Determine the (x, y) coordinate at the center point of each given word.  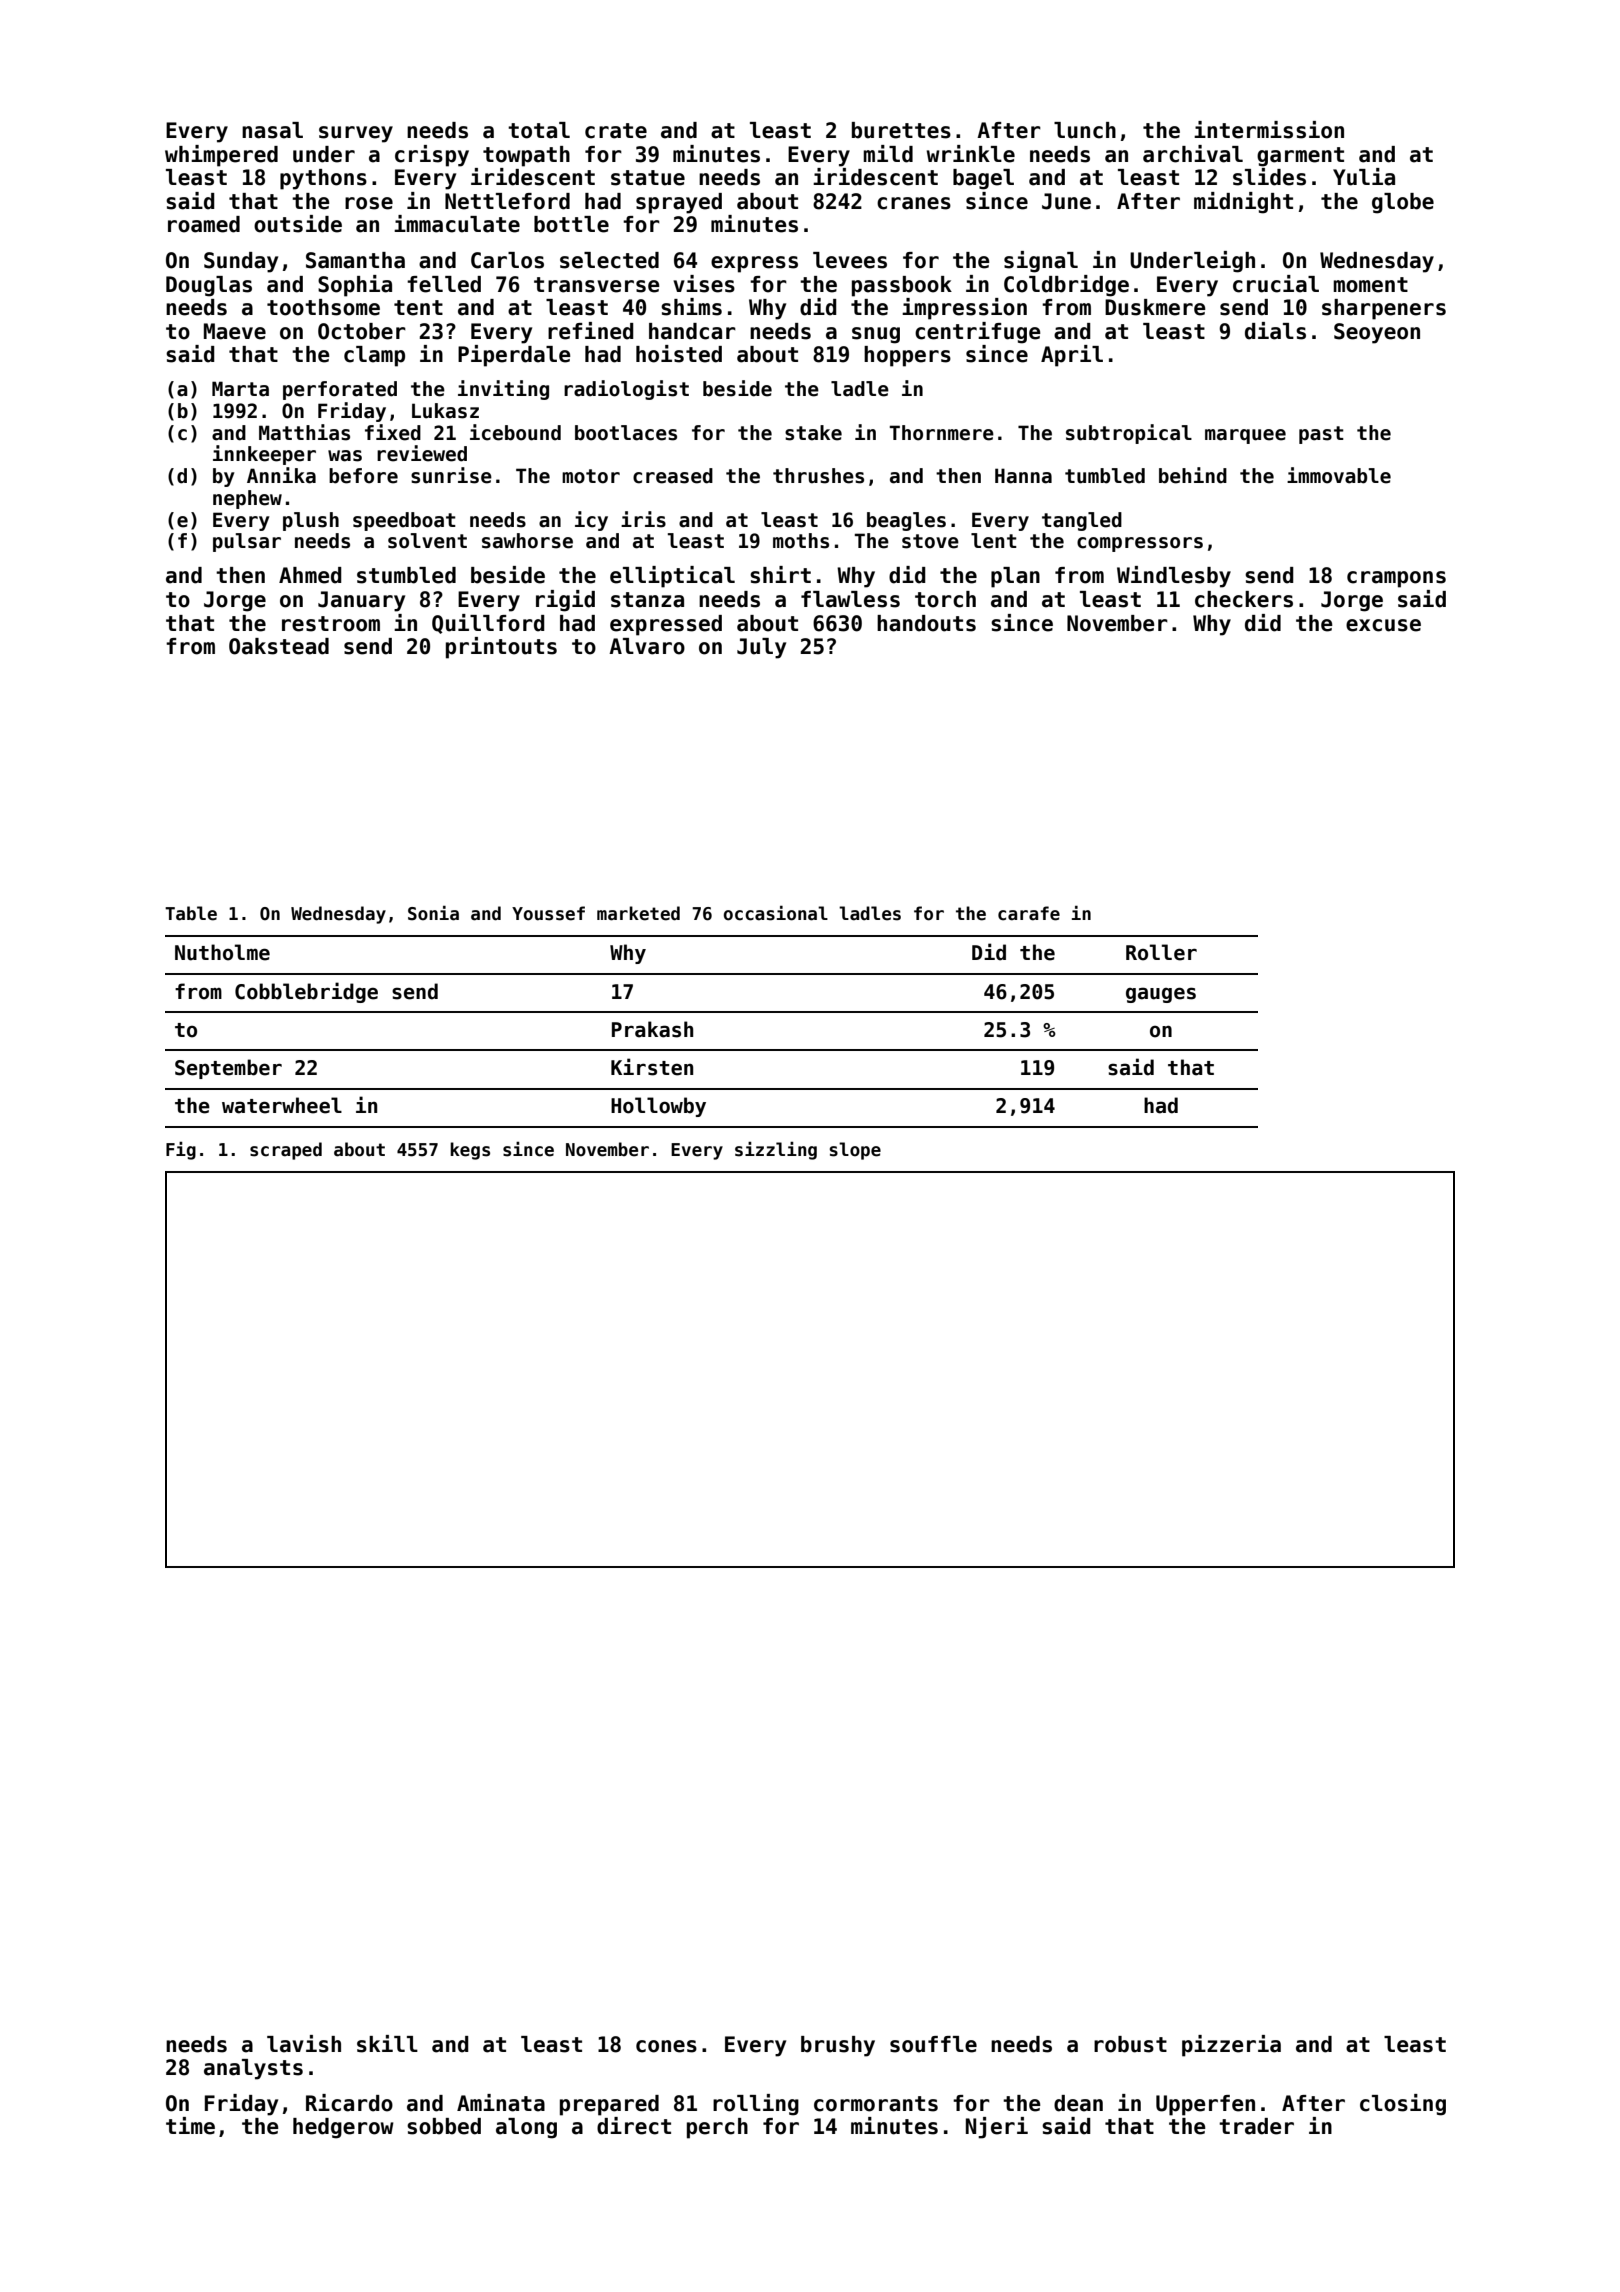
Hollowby (658, 1107)
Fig (181, 1151)
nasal (272, 130)
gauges (1161, 995)
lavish (304, 2044)
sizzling (776, 1151)
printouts (501, 648)
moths (801, 541)
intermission (1269, 130)
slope (855, 1151)
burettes (901, 130)
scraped (286, 1151)
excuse (1383, 625)
